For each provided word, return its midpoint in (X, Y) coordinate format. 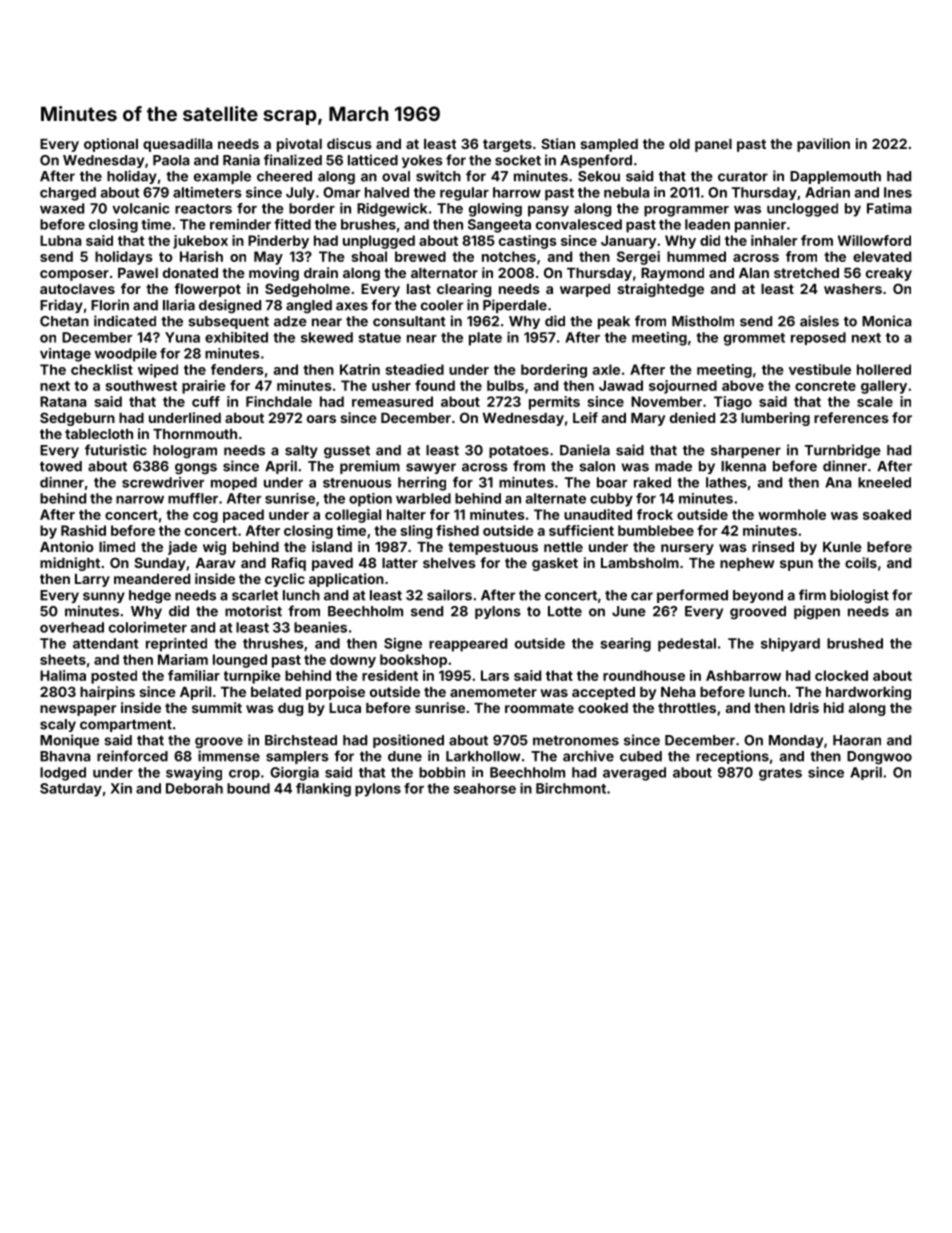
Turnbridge (843, 451)
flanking (323, 790)
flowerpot (207, 290)
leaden (707, 224)
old (679, 144)
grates (780, 774)
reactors (203, 209)
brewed (420, 256)
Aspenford (596, 161)
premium (370, 467)
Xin (121, 788)
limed (117, 546)
